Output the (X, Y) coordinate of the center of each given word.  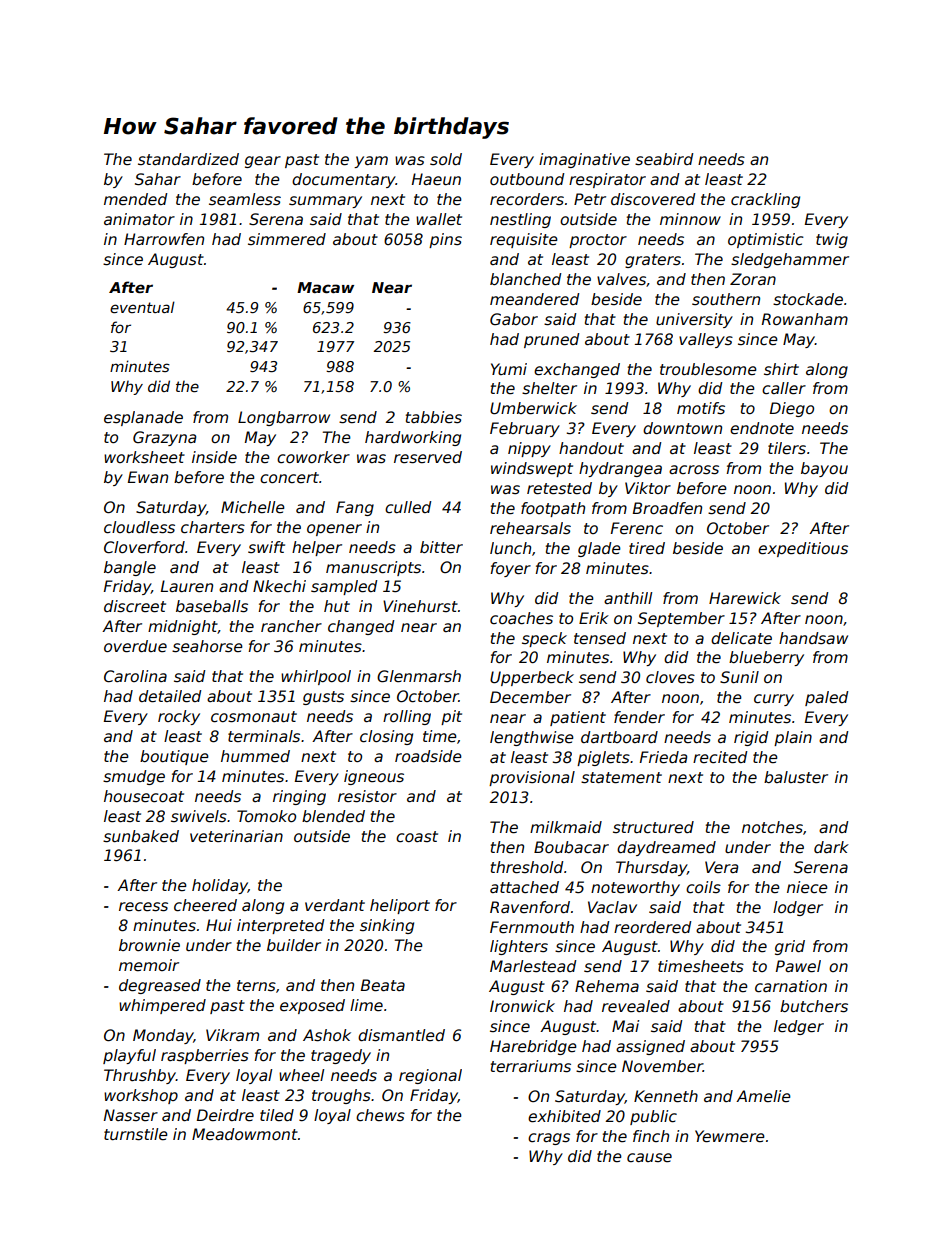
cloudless (139, 527)
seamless (245, 199)
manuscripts (373, 568)
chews (380, 1115)
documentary (344, 180)
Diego (792, 409)
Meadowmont (245, 1134)
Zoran (753, 279)
